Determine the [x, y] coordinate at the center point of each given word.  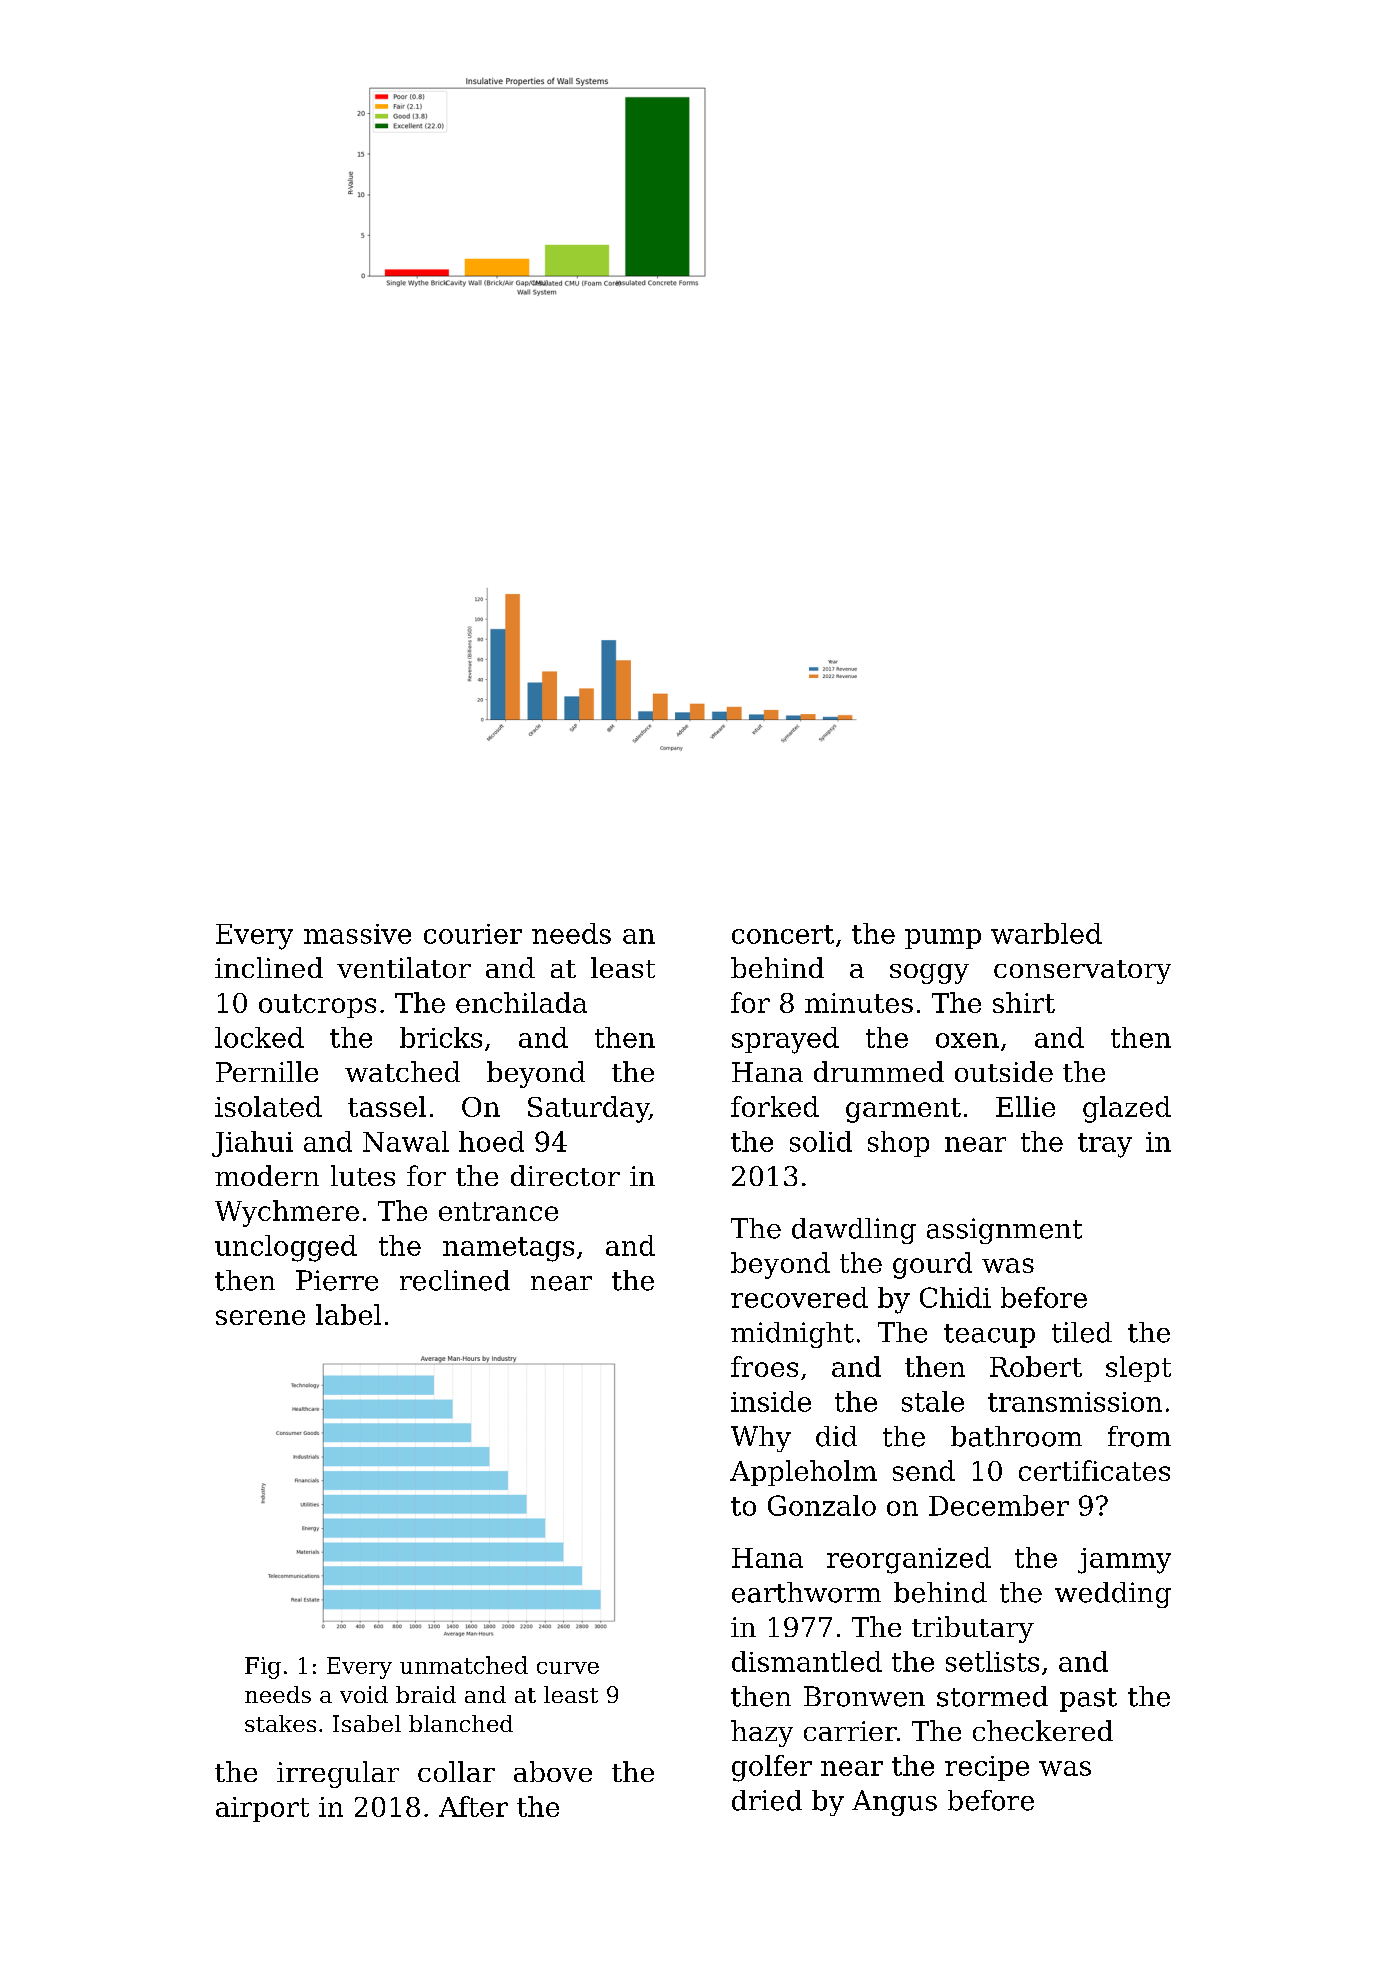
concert [783, 934]
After [473, 1806]
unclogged [286, 1248]
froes [764, 1366]
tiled [1082, 1332]
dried [767, 1800]
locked [259, 1037]
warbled [1046, 933]
